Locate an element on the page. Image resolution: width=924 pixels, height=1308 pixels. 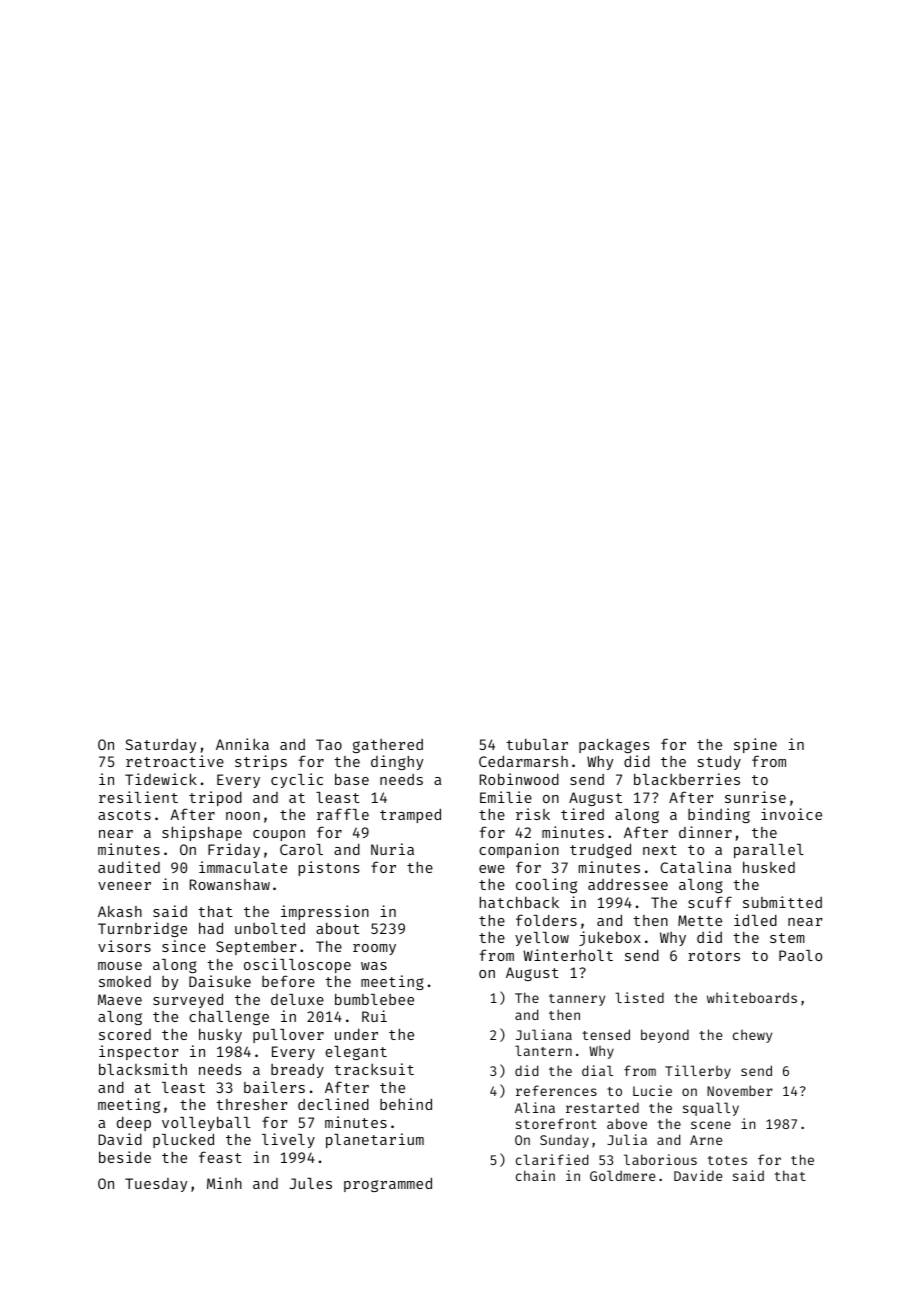
packages is located at coordinates (614, 745).
